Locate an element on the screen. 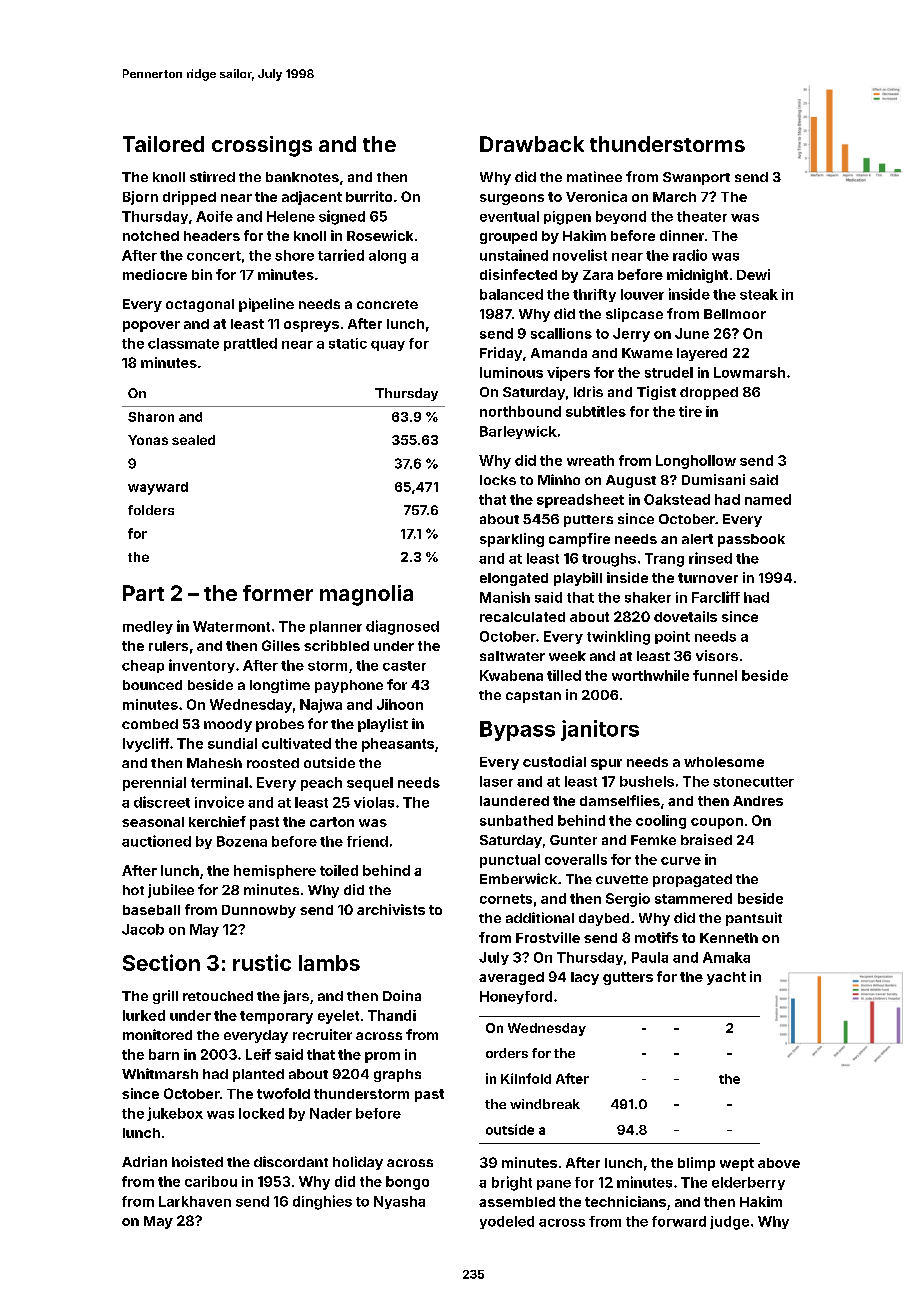 Image resolution: width=924 pixels, height=1314 pixels. hot is located at coordinates (133, 890).
